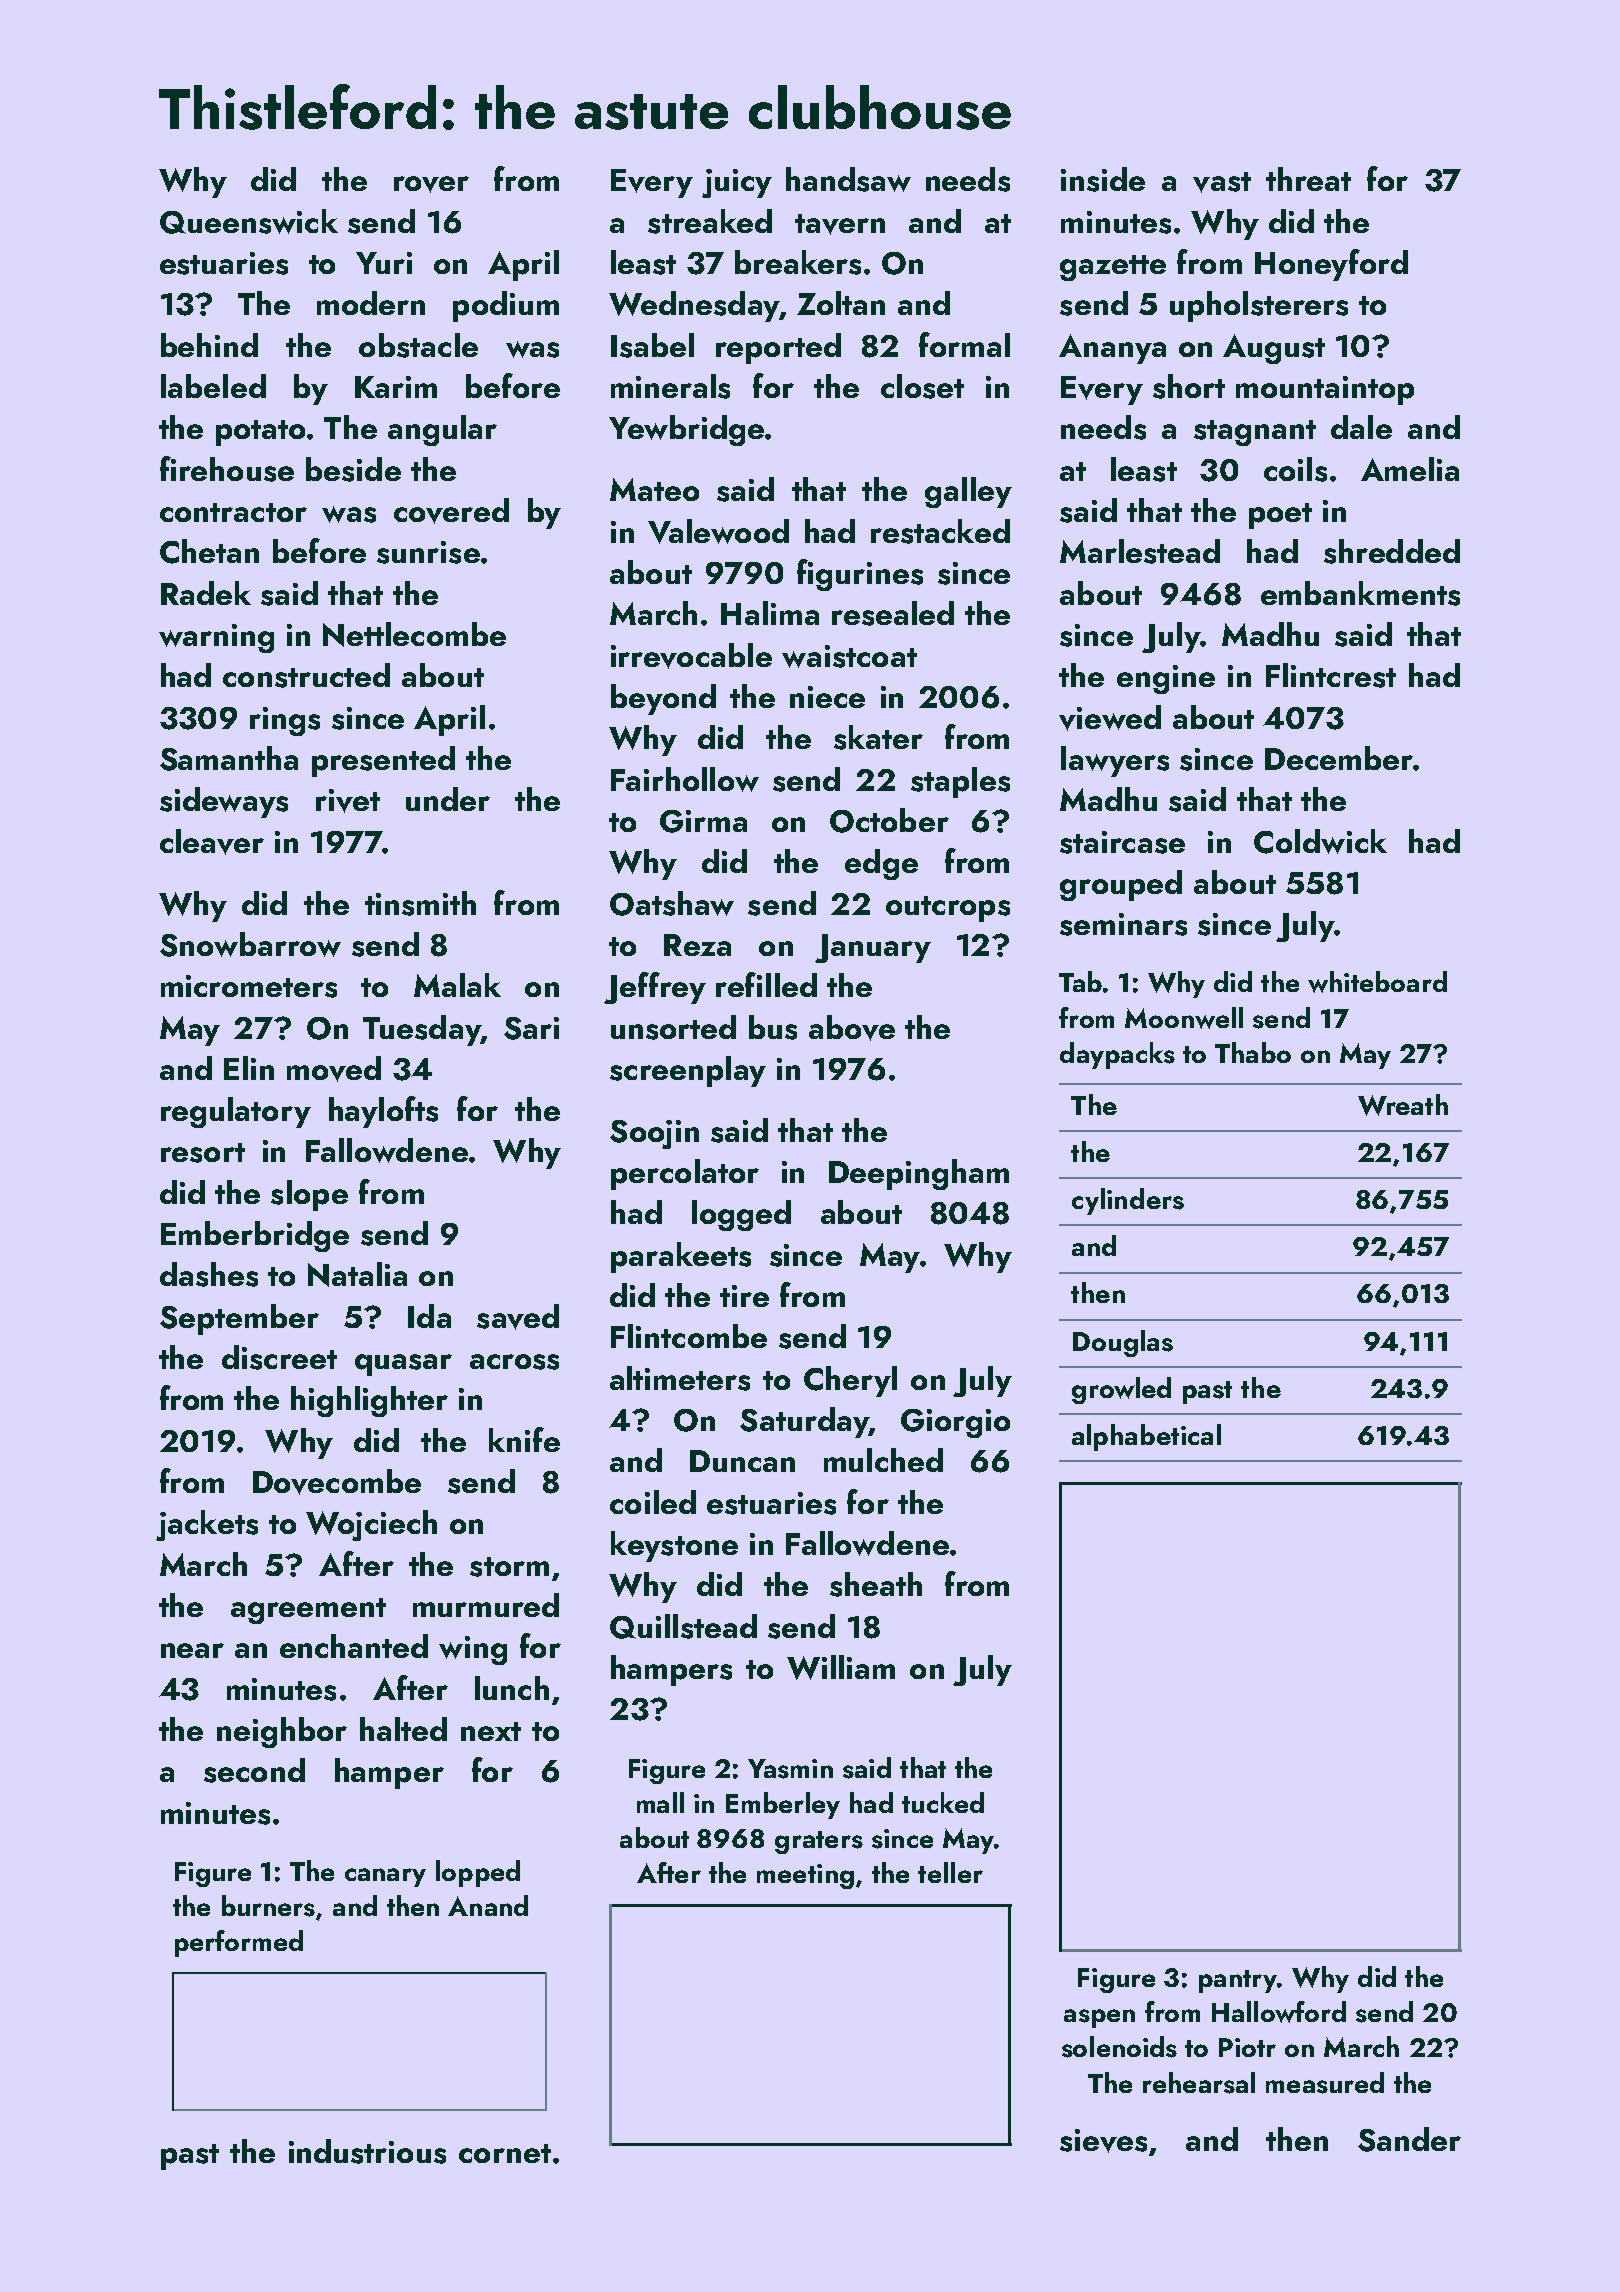  I want to click on cornet, so click(505, 2153).
